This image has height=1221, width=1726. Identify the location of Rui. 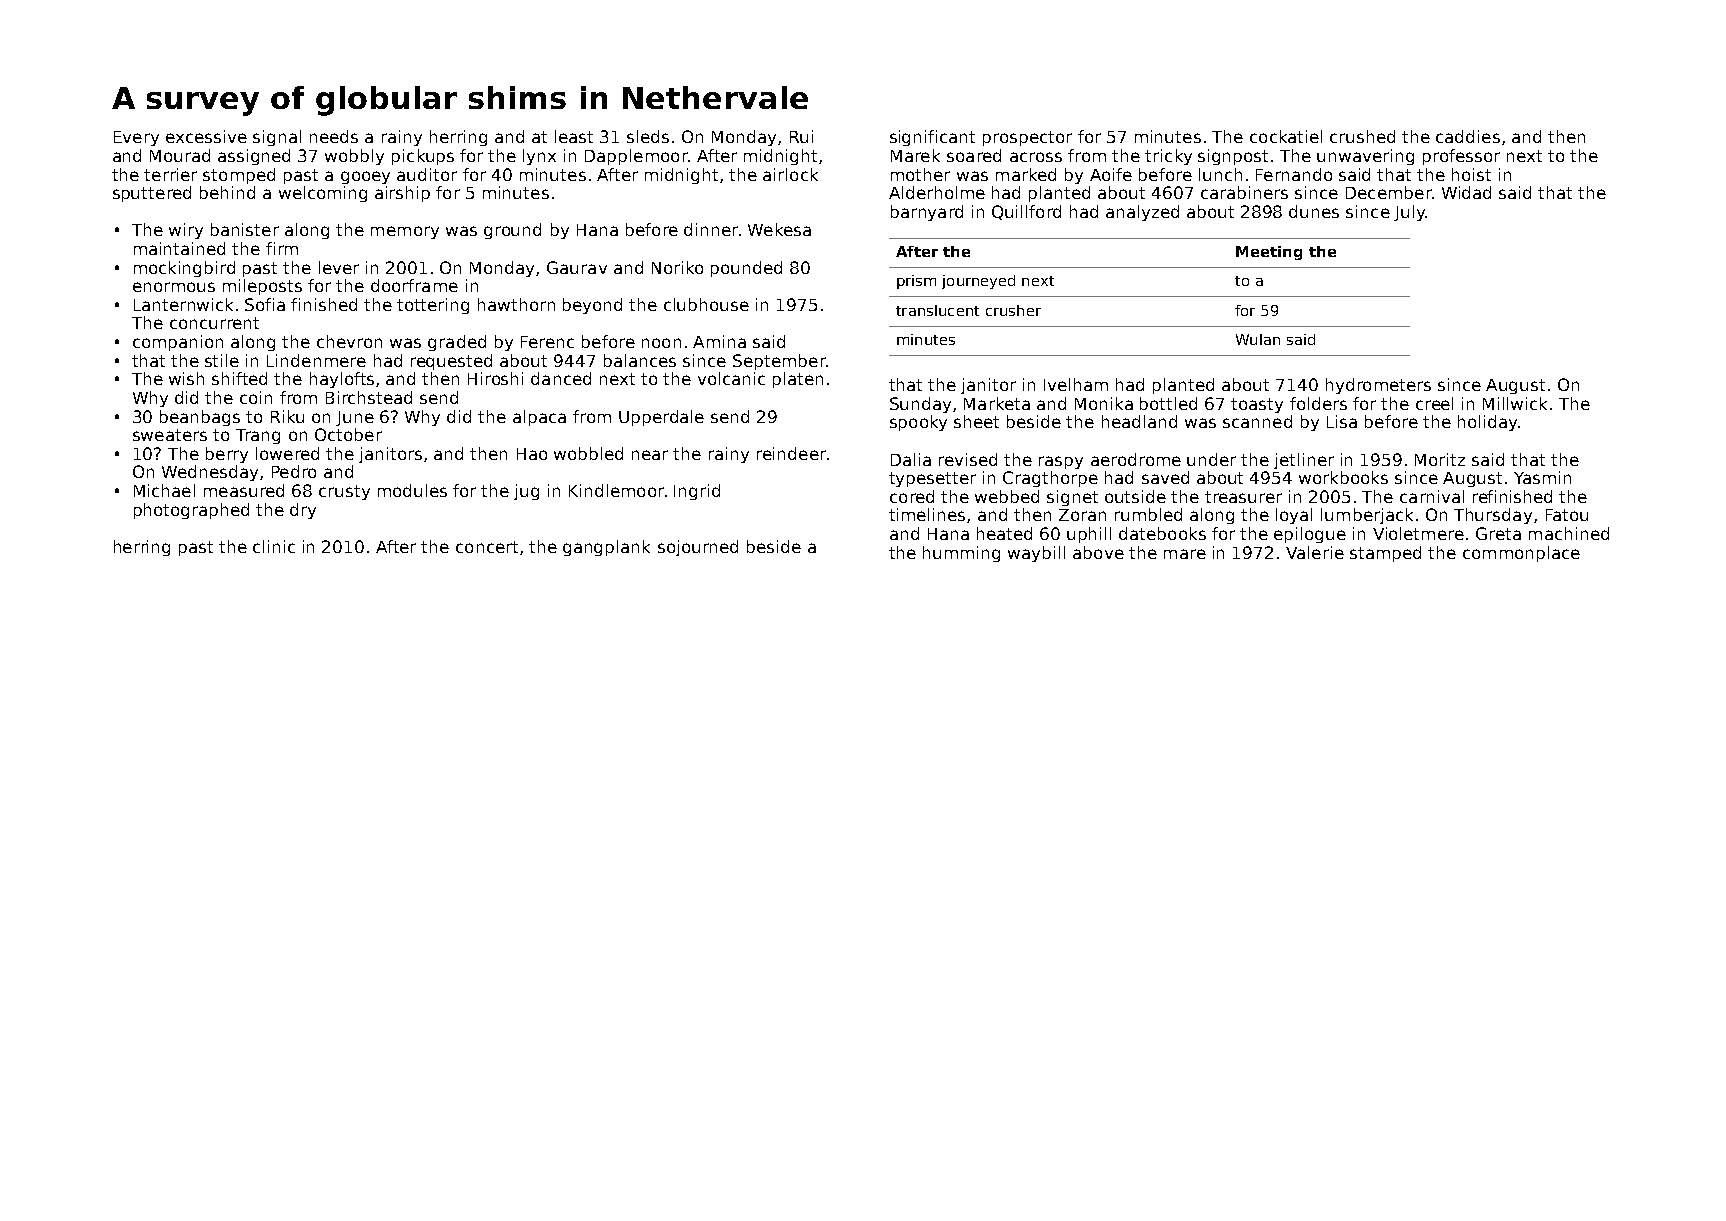
(801, 136).
